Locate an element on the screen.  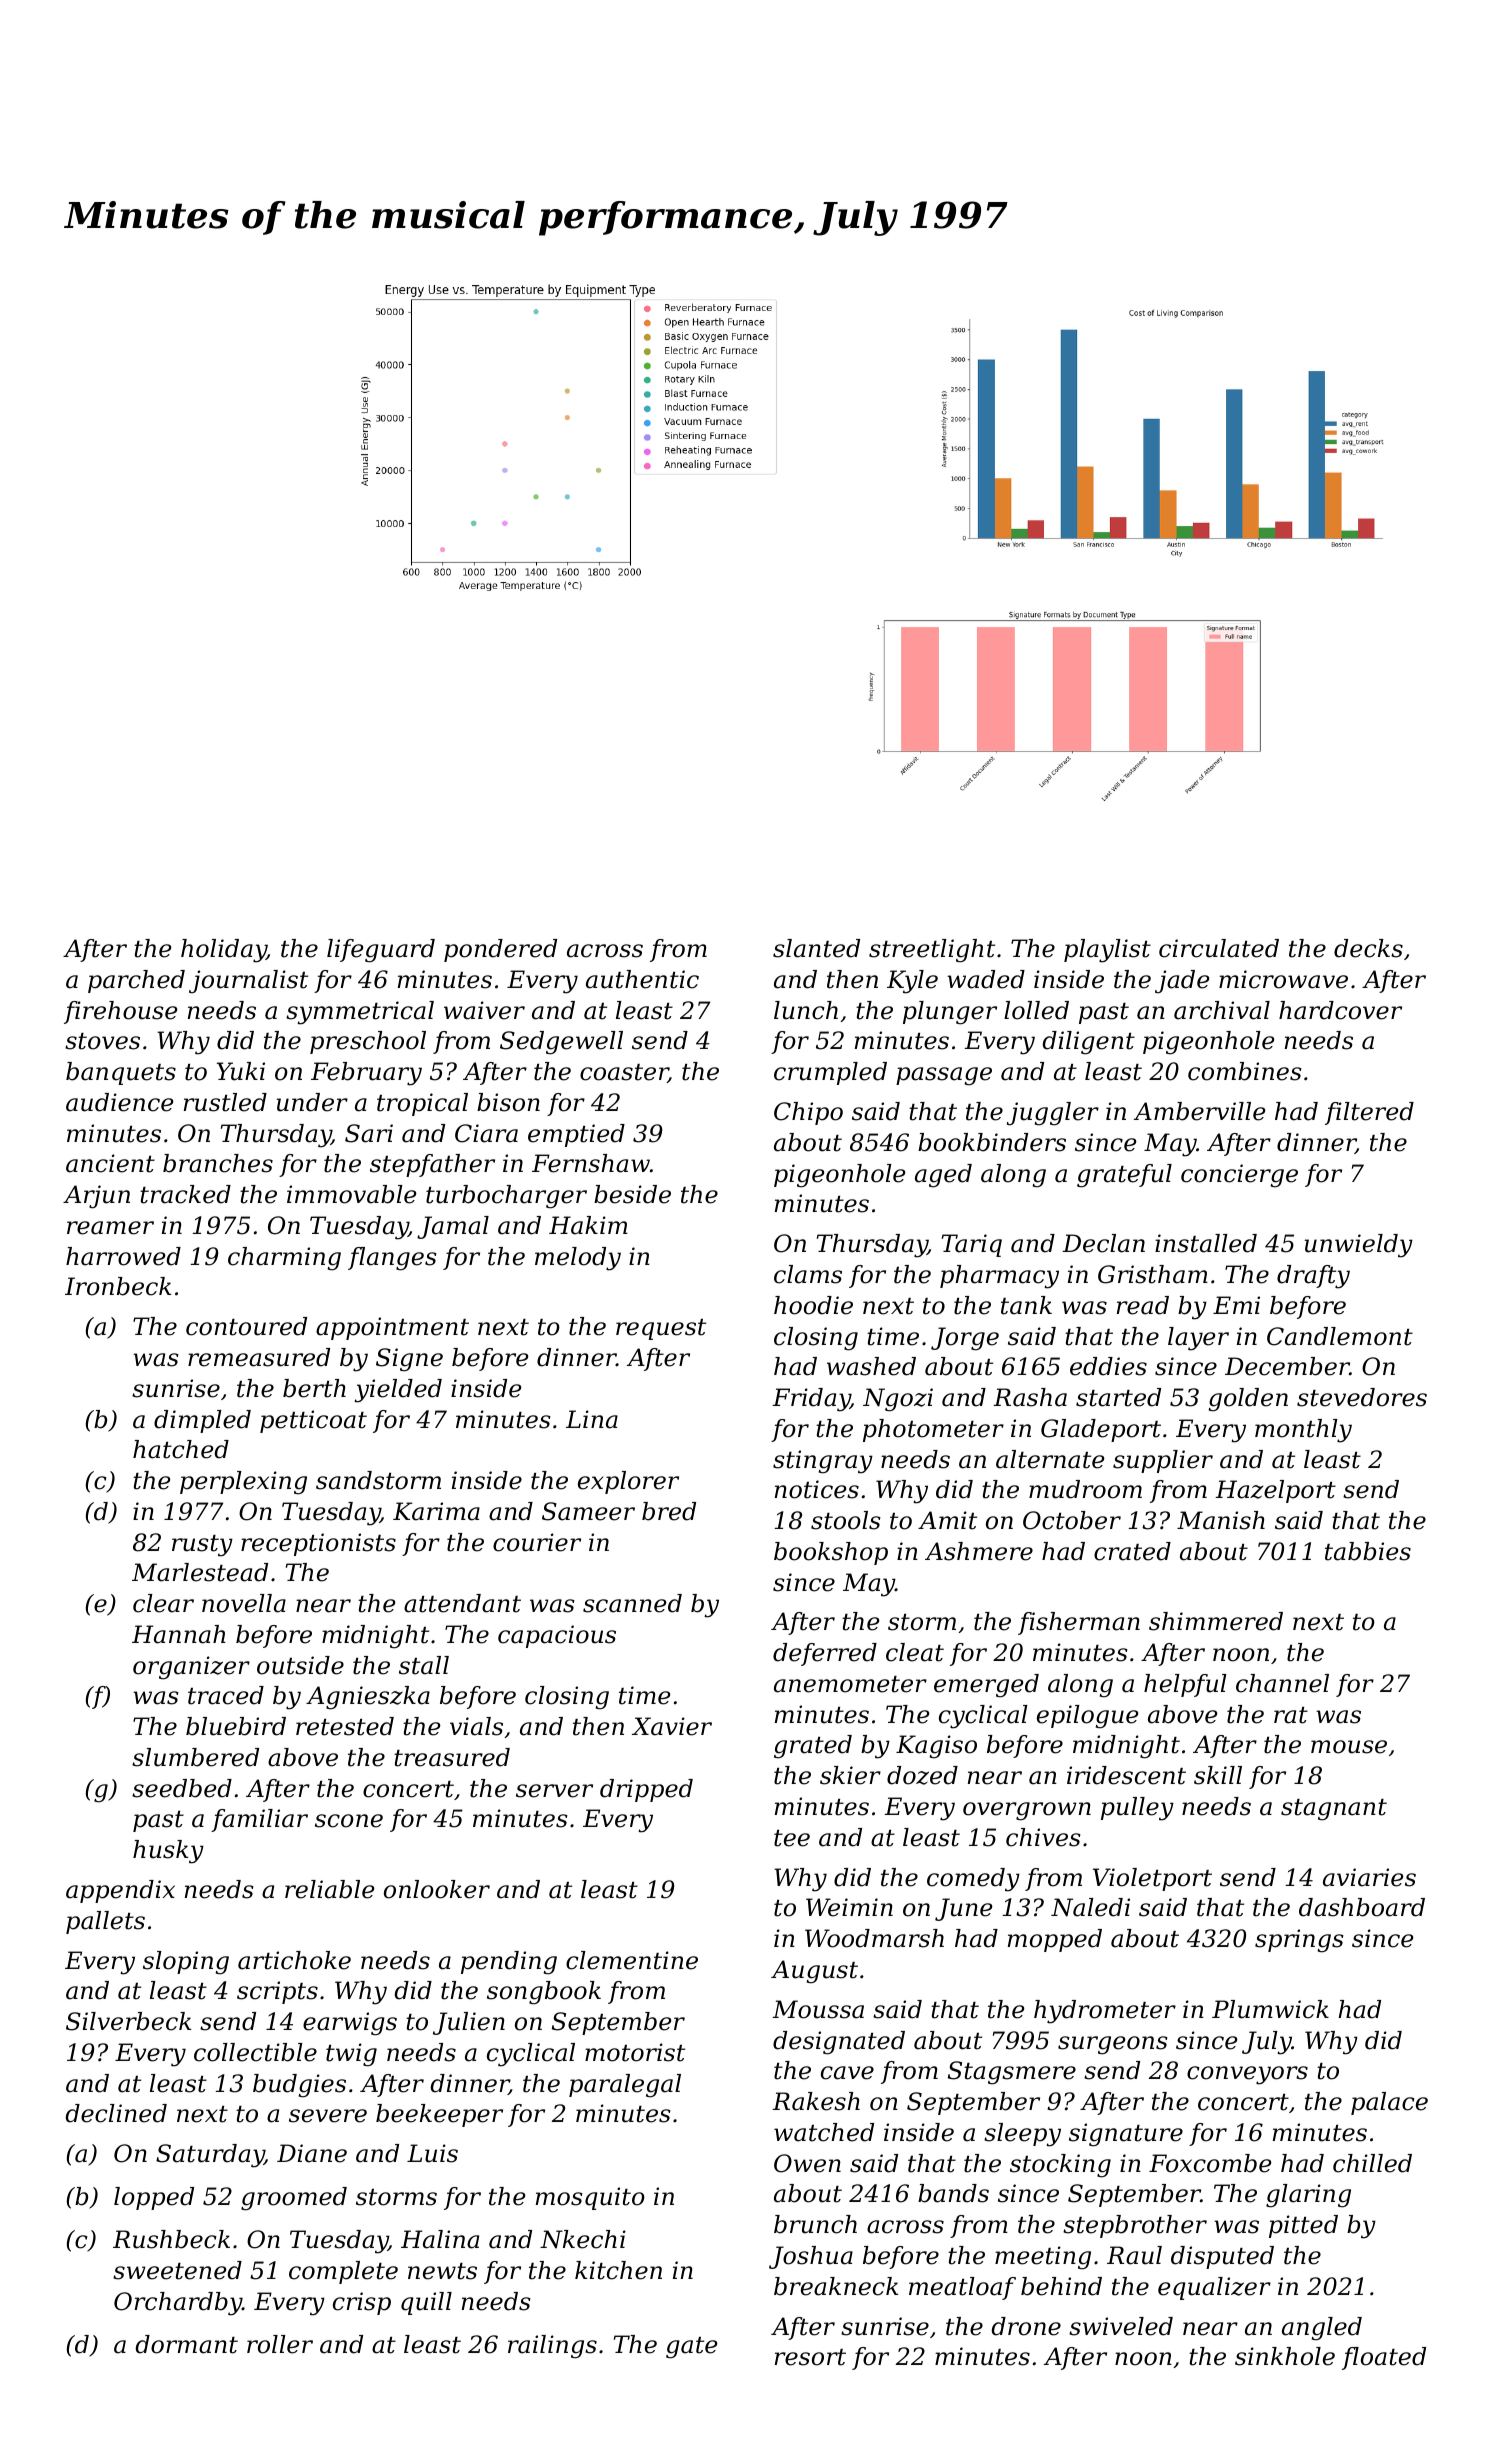
request is located at coordinates (661, 1329).
